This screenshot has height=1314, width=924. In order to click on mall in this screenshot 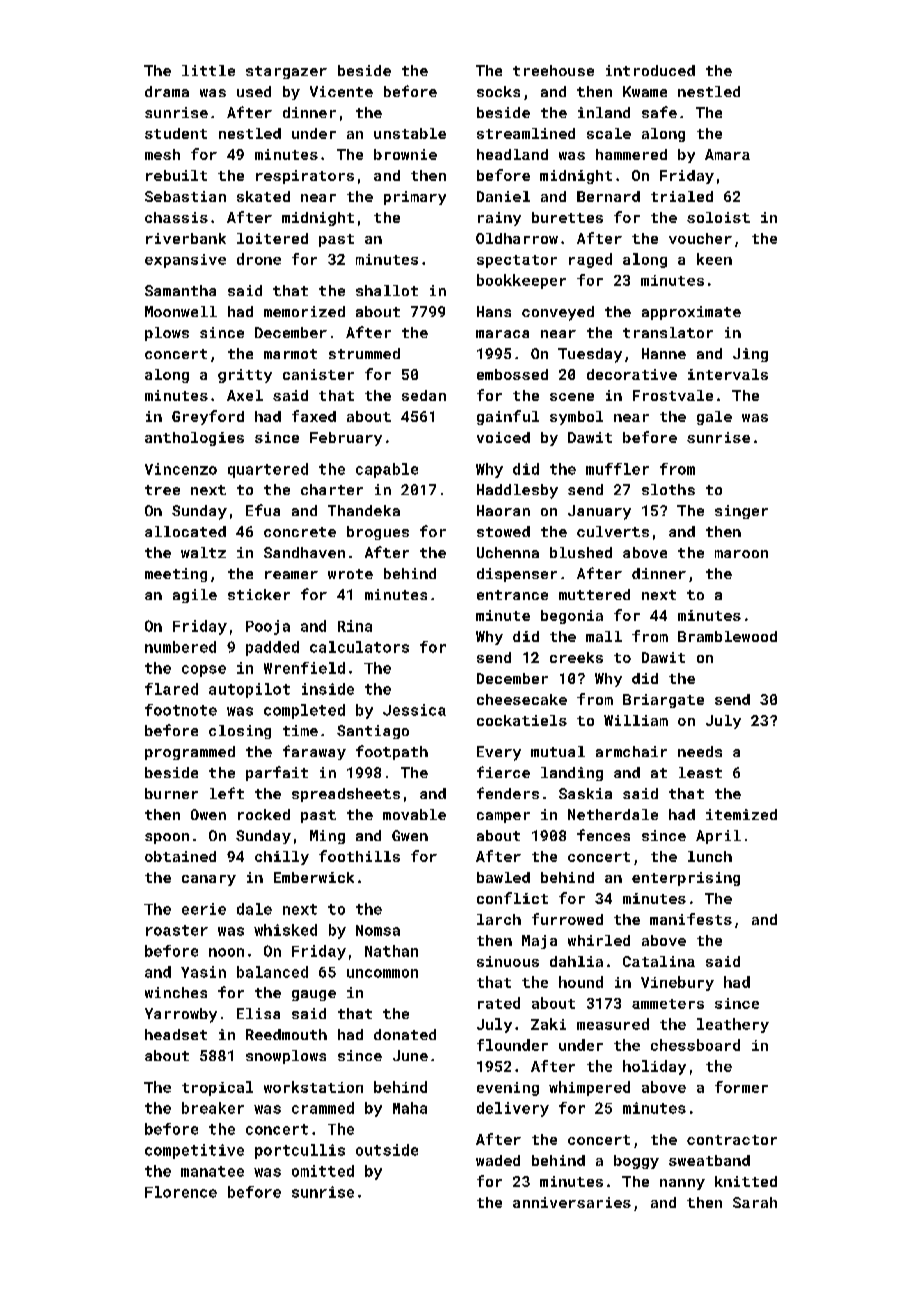, I will do `click(604, 636)`.
